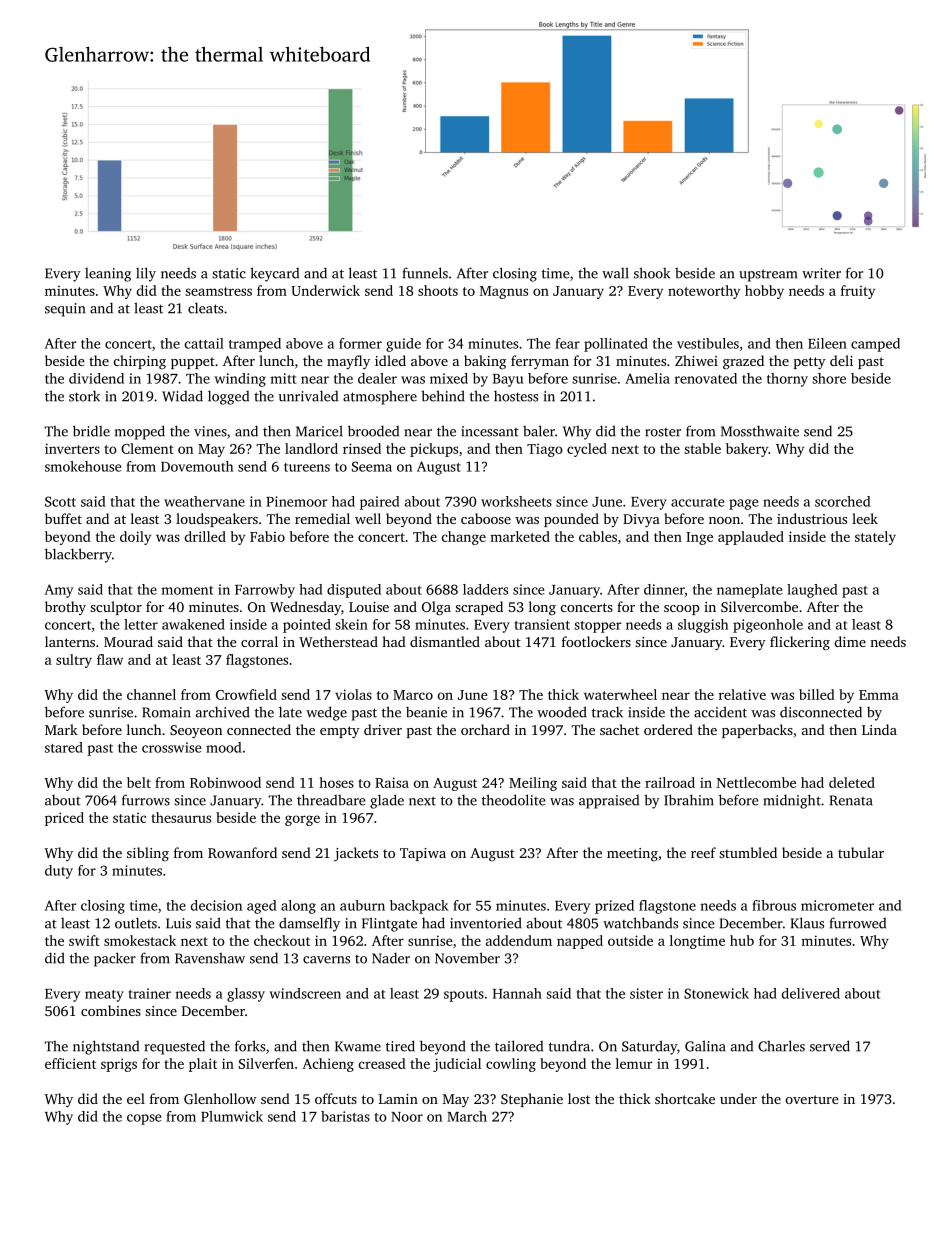  What do you see at coordinates (504, 292) in the screenshot?
I see `Magnus` at bounding box center [504, 292].
